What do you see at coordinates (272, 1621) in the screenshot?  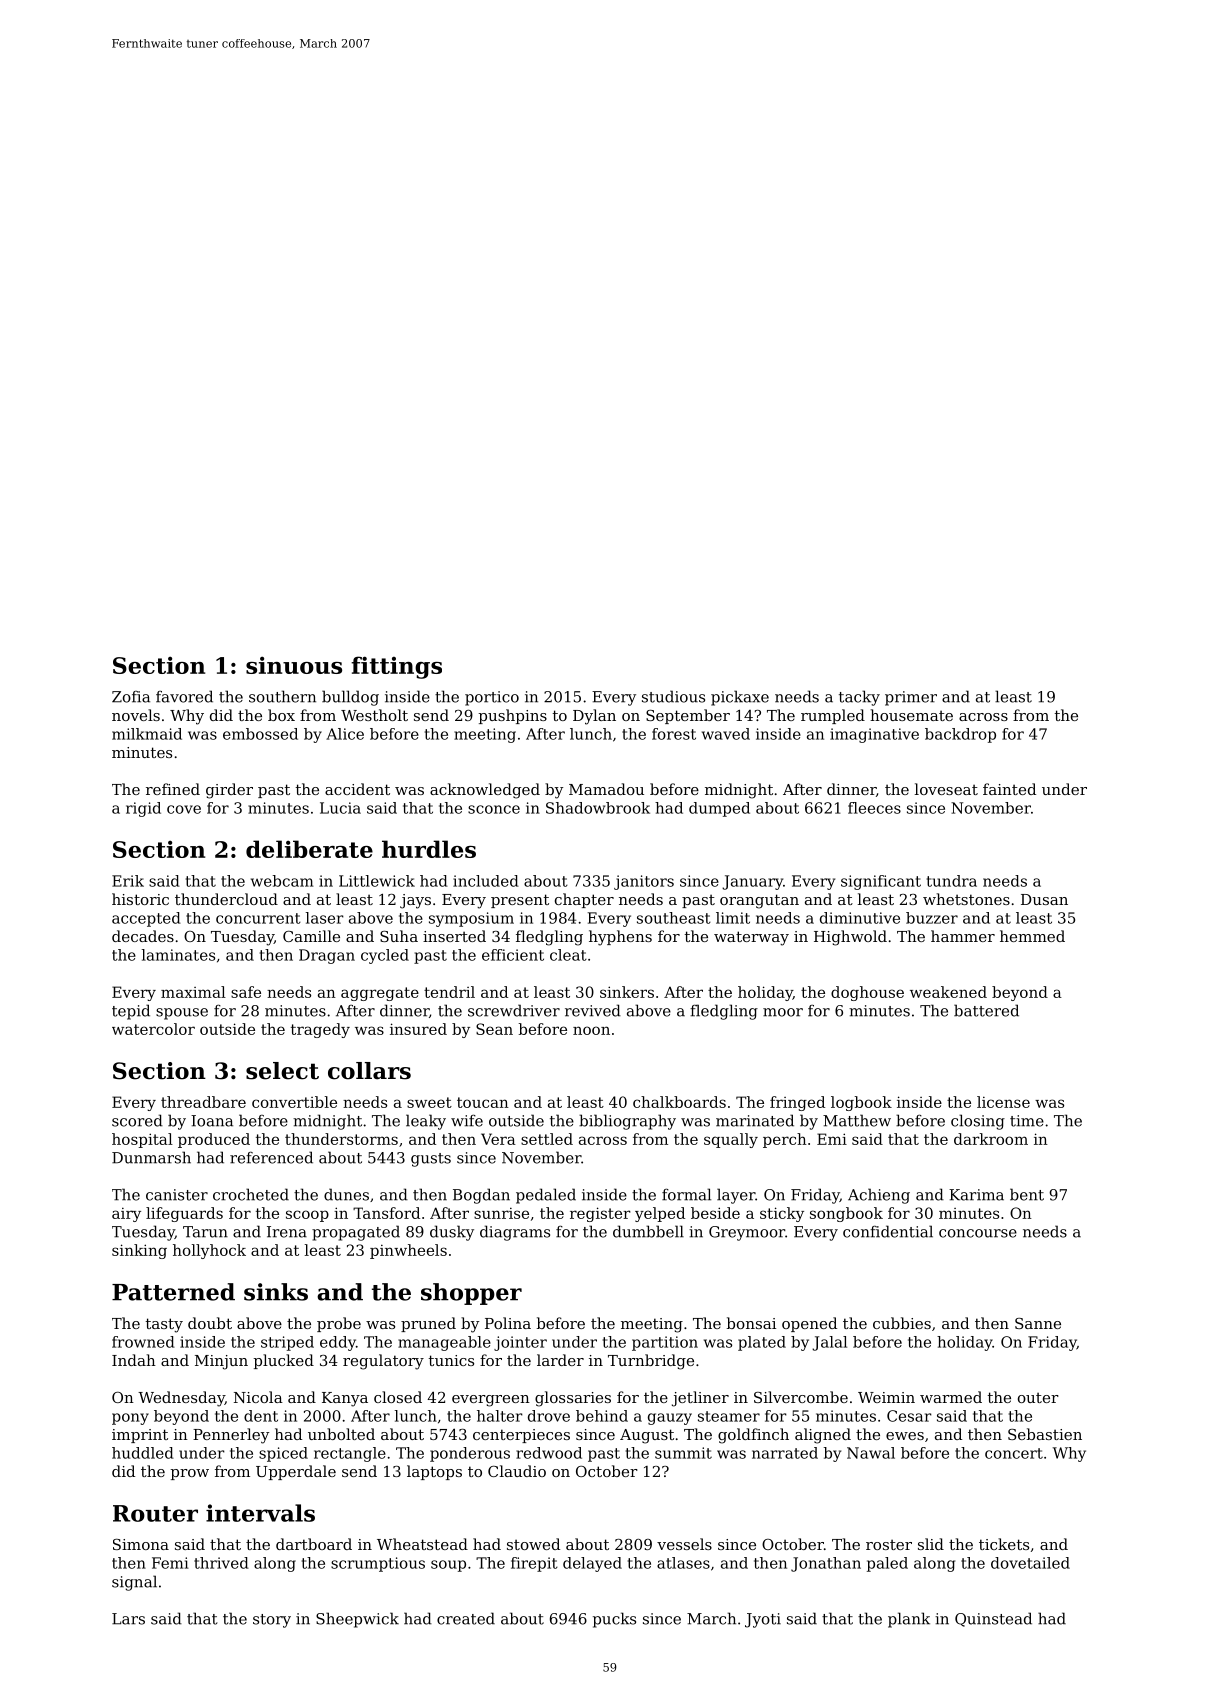 I see `story` at bounding box center [272, 1621].
